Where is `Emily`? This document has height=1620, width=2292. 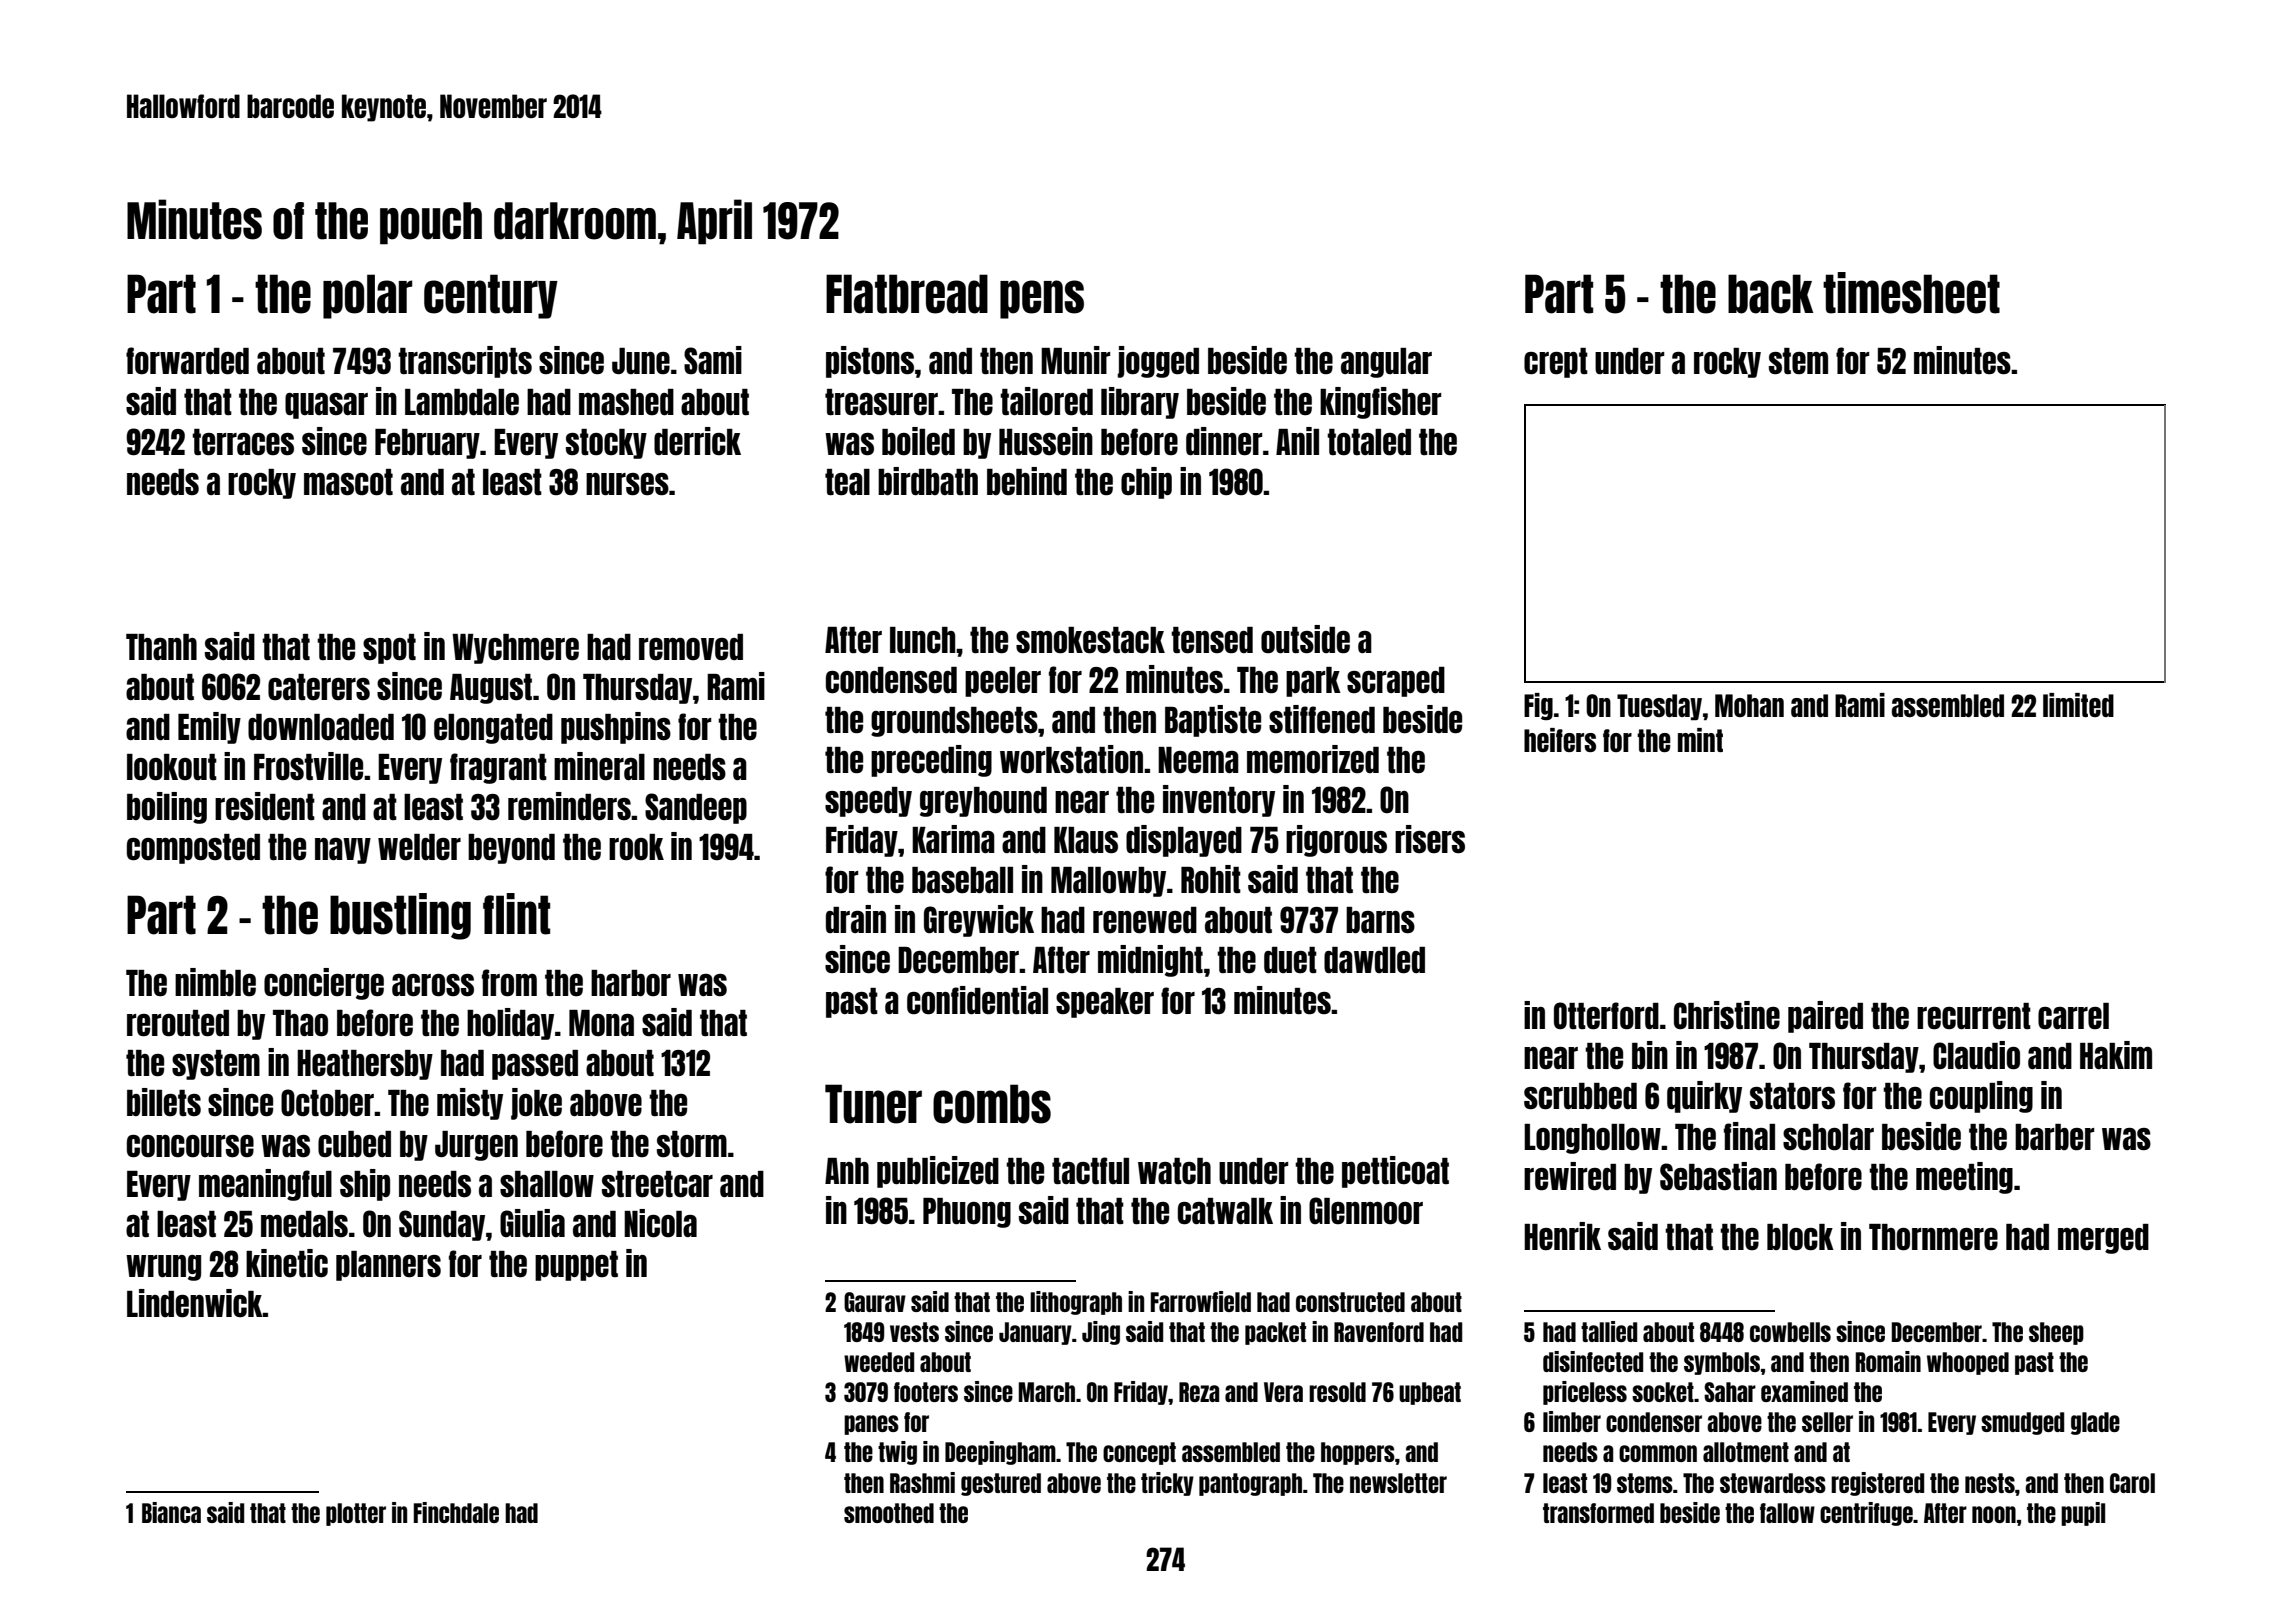
Emily is located at coordinates (209, 728).
